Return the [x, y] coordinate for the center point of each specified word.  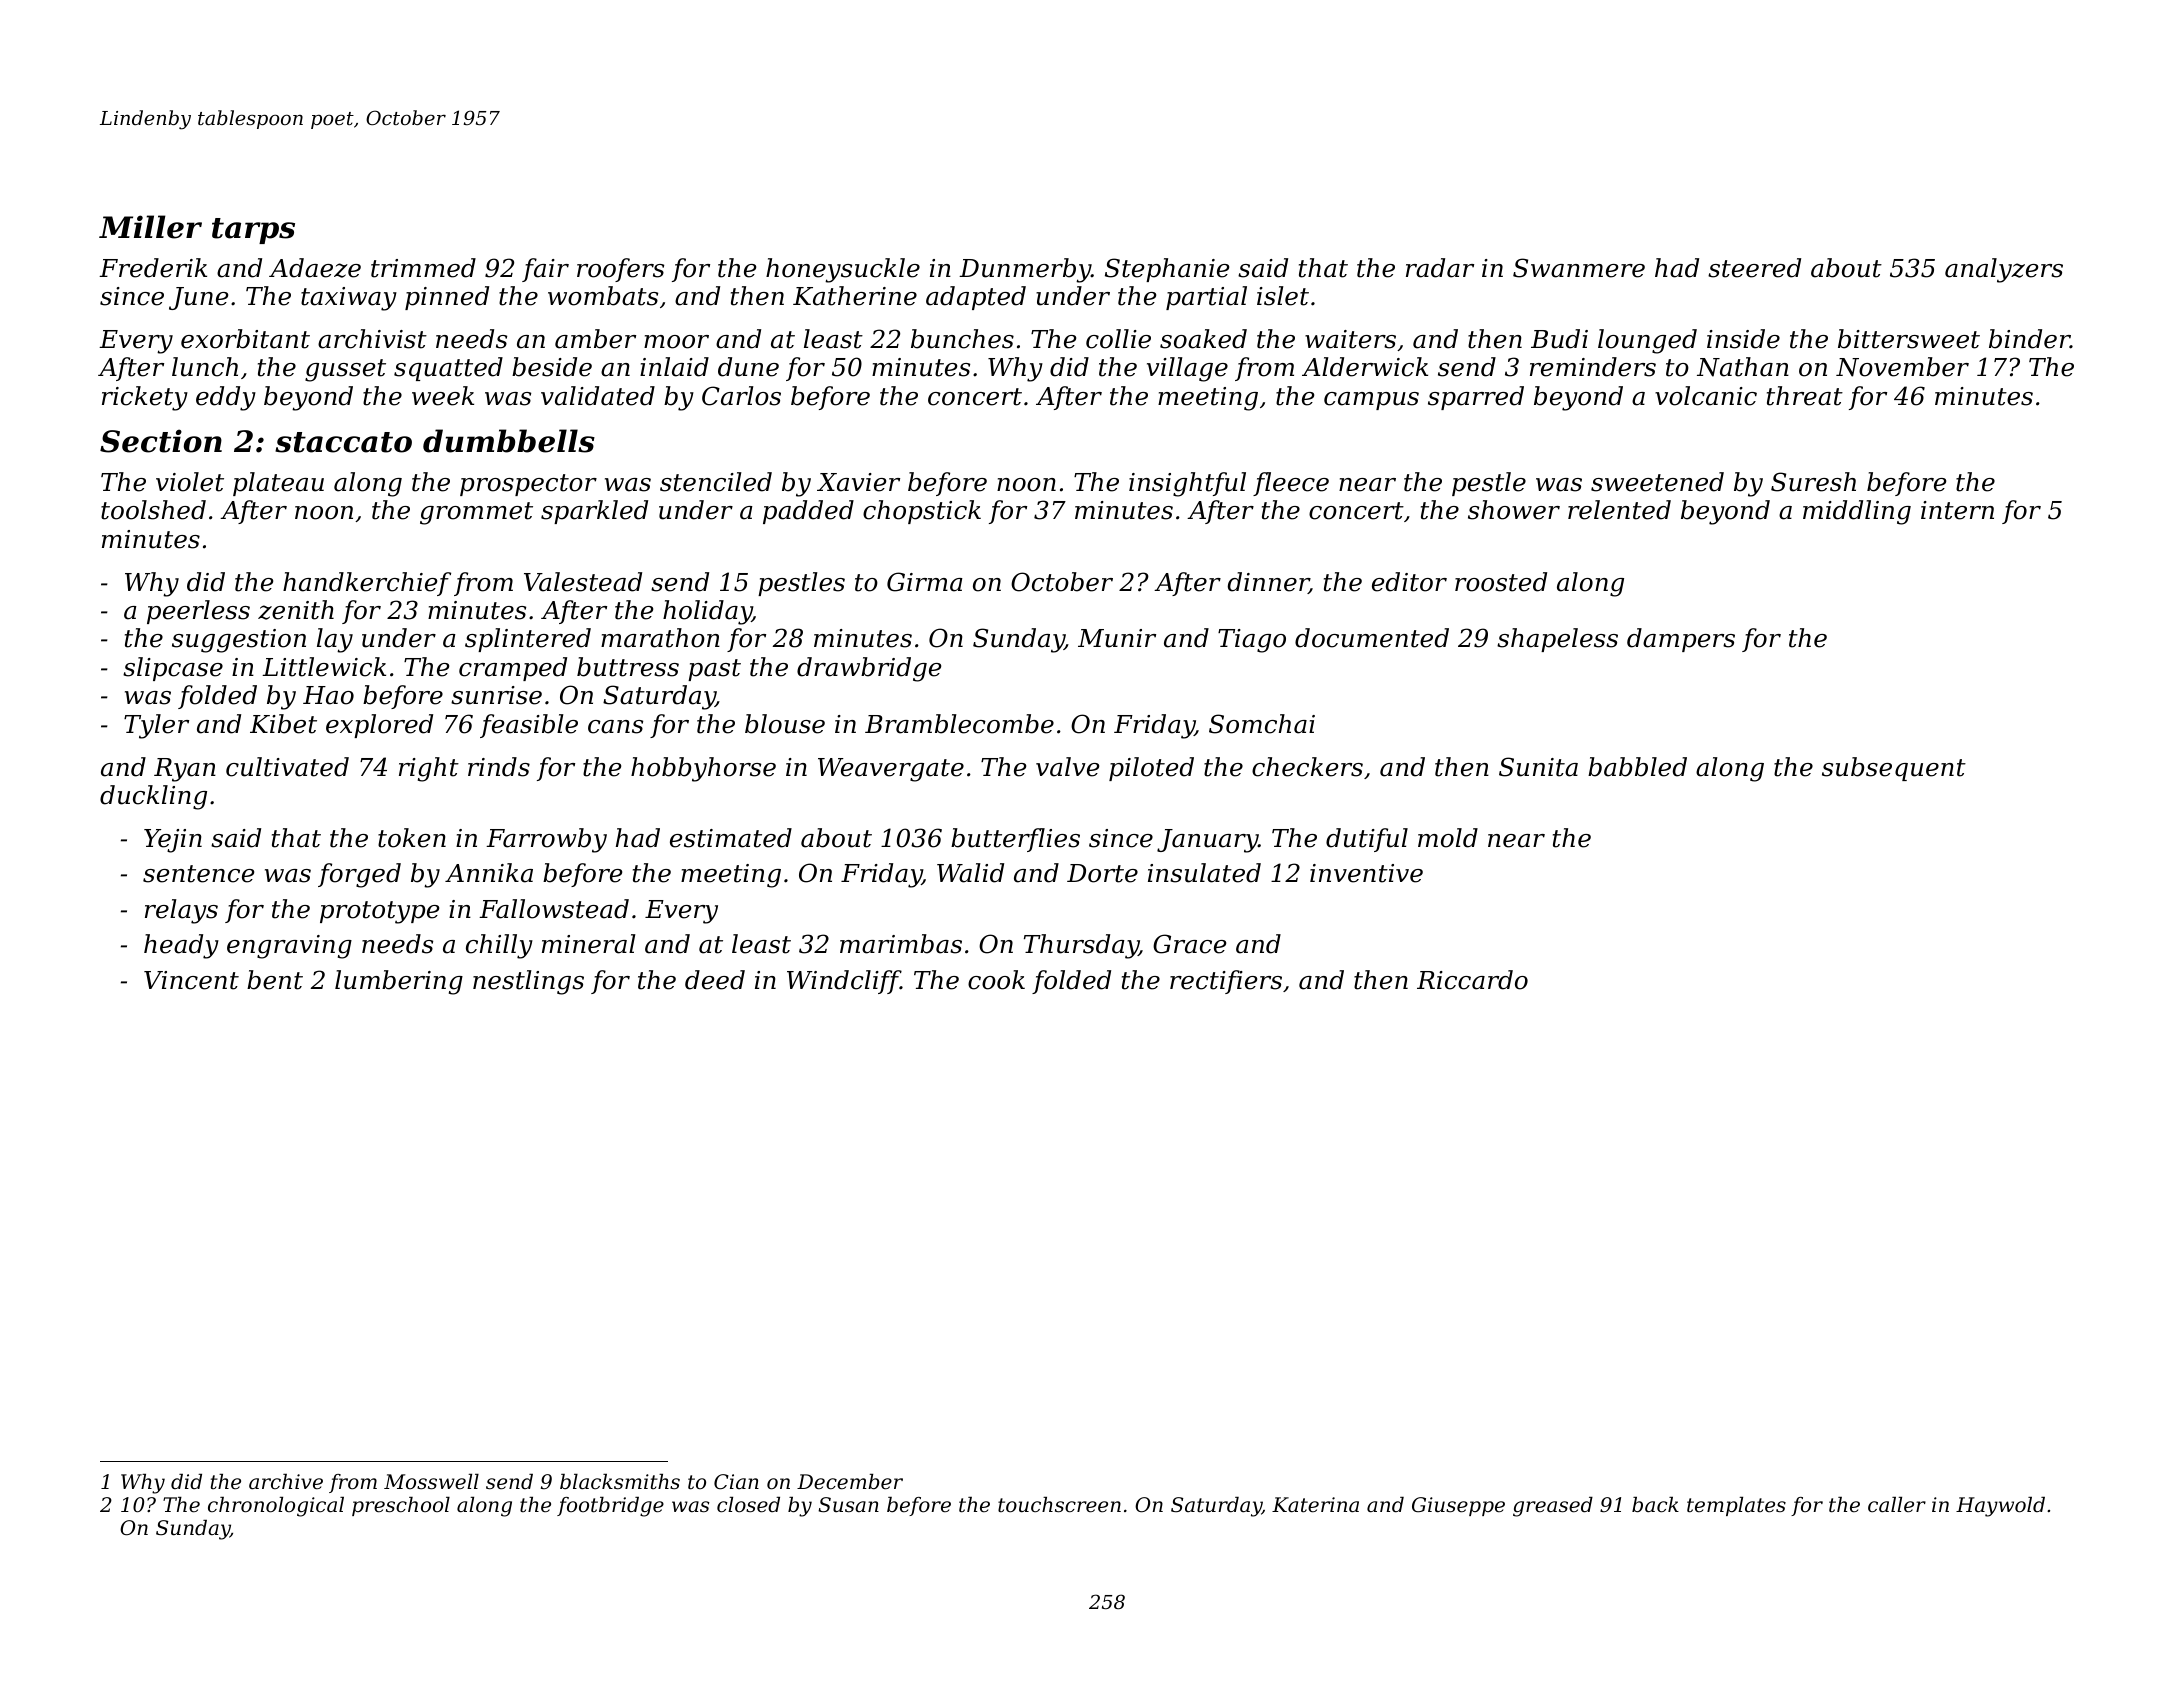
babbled [1637, 767]
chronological [276, 1507]
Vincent [191, 980]
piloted [1151, 769]
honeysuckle [843, 270]
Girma [925, 582]
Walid [970, 873]
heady [181, 946]
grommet [476, 513]
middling [1857, 512]
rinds [499, 767]
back [1655, 1505]
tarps [253, 231]
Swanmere [1579, 268]
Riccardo [1472, 980]
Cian [736, 1482]
